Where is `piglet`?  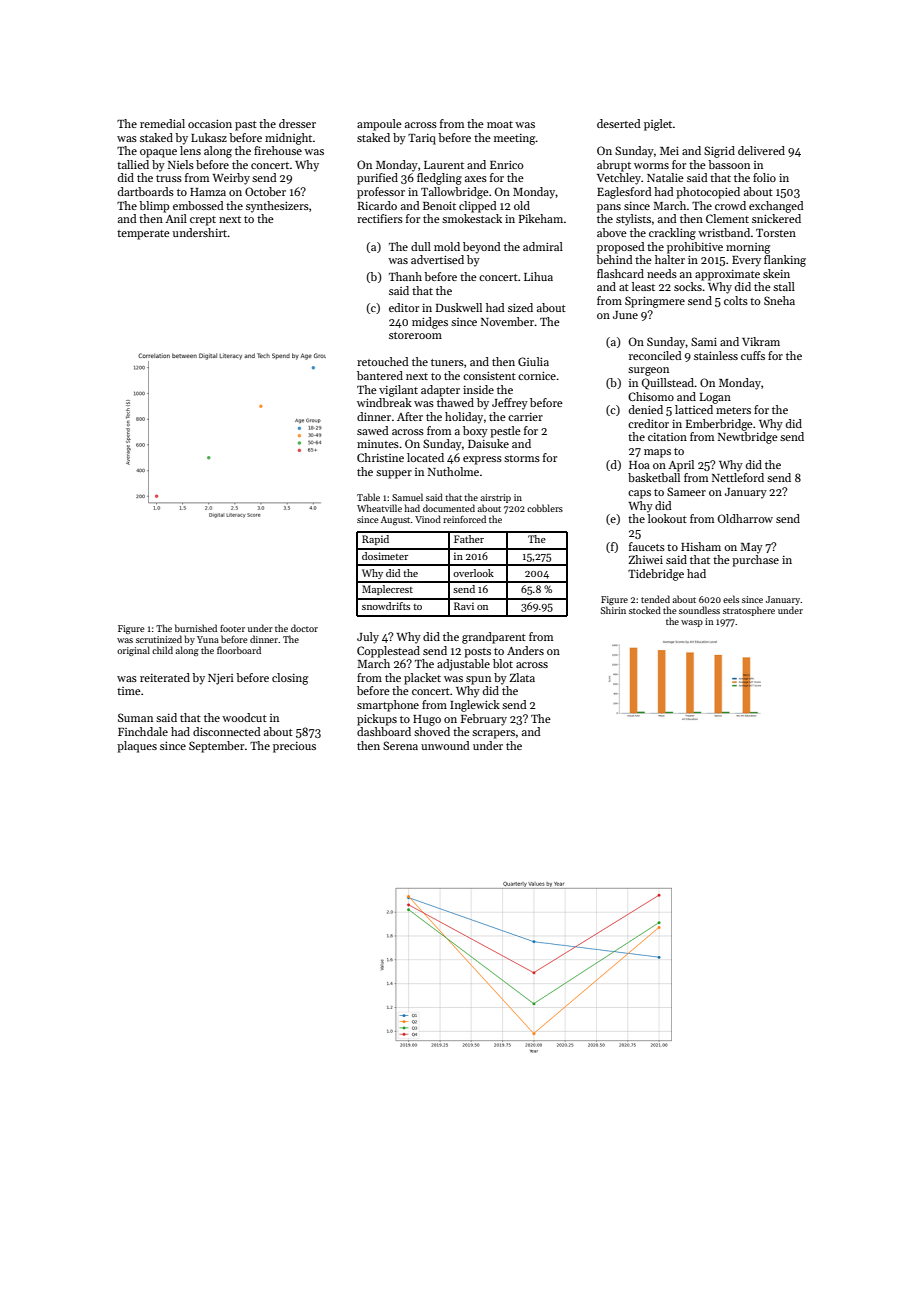
piglet is located at coordinates (658, 125).
